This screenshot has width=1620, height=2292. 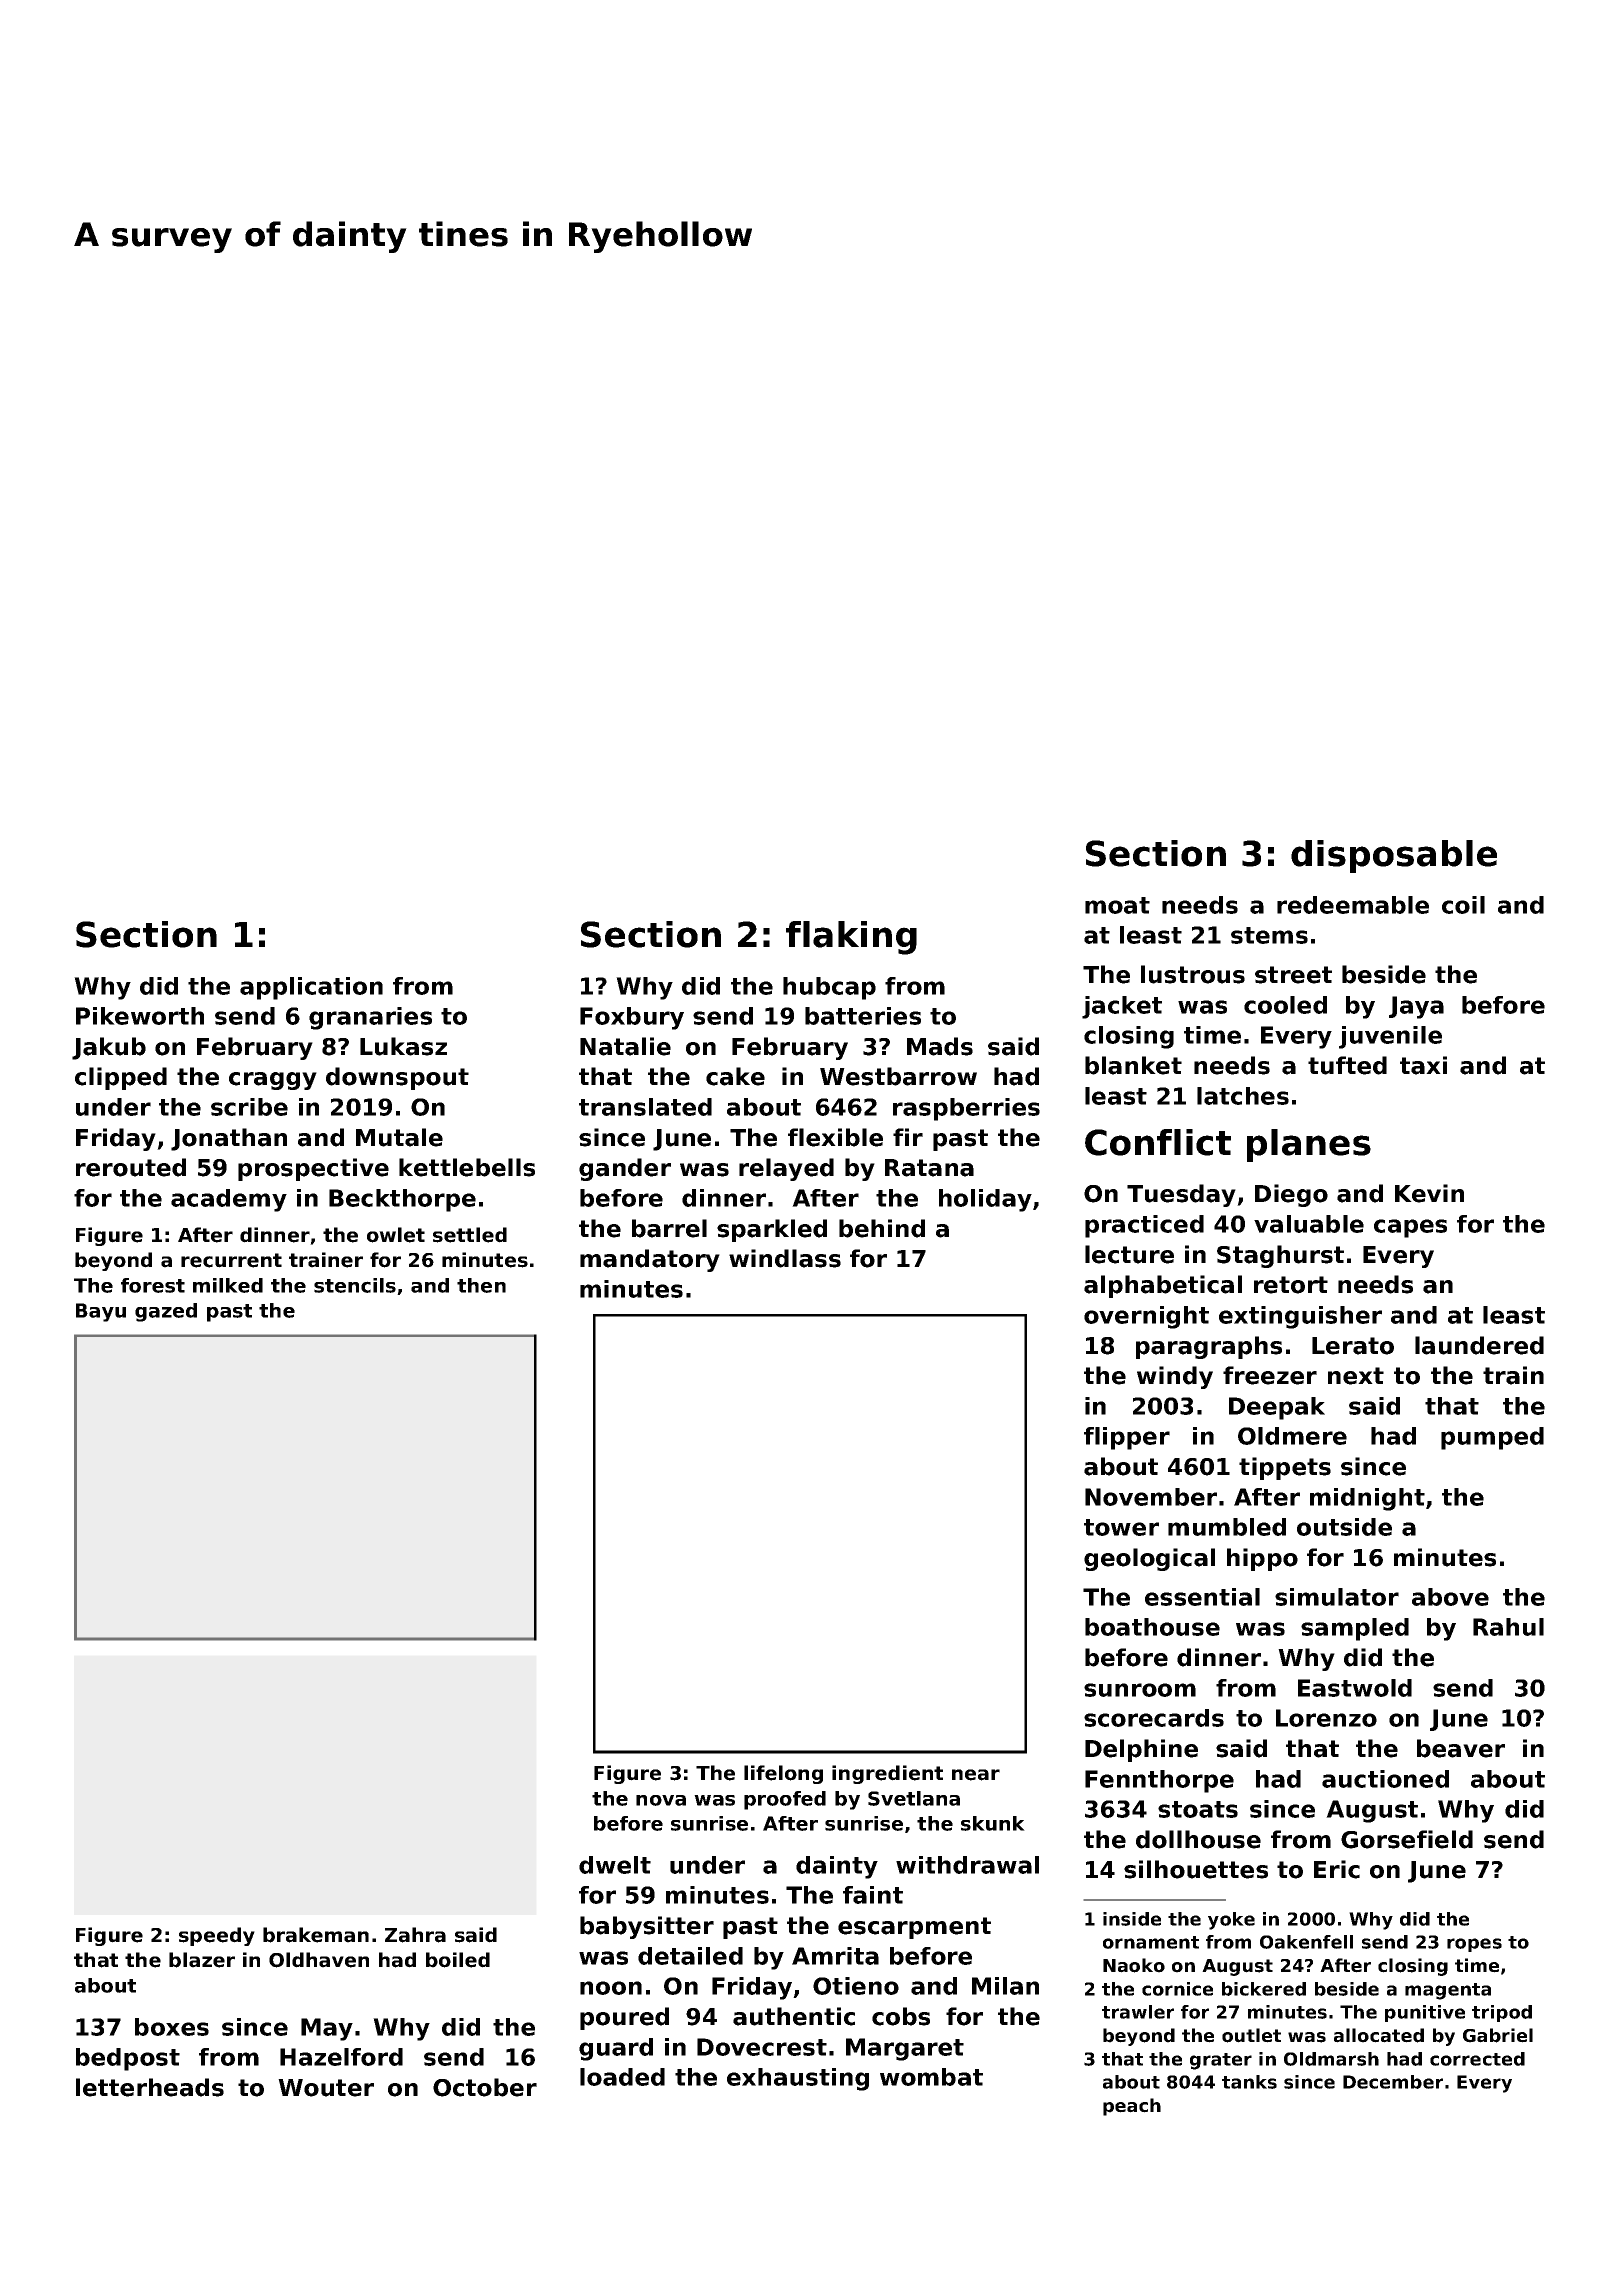 What do you see at coordinates (166, 1312) in the screenshot?
I see `gazed` at bounding box center [166, 1312].
